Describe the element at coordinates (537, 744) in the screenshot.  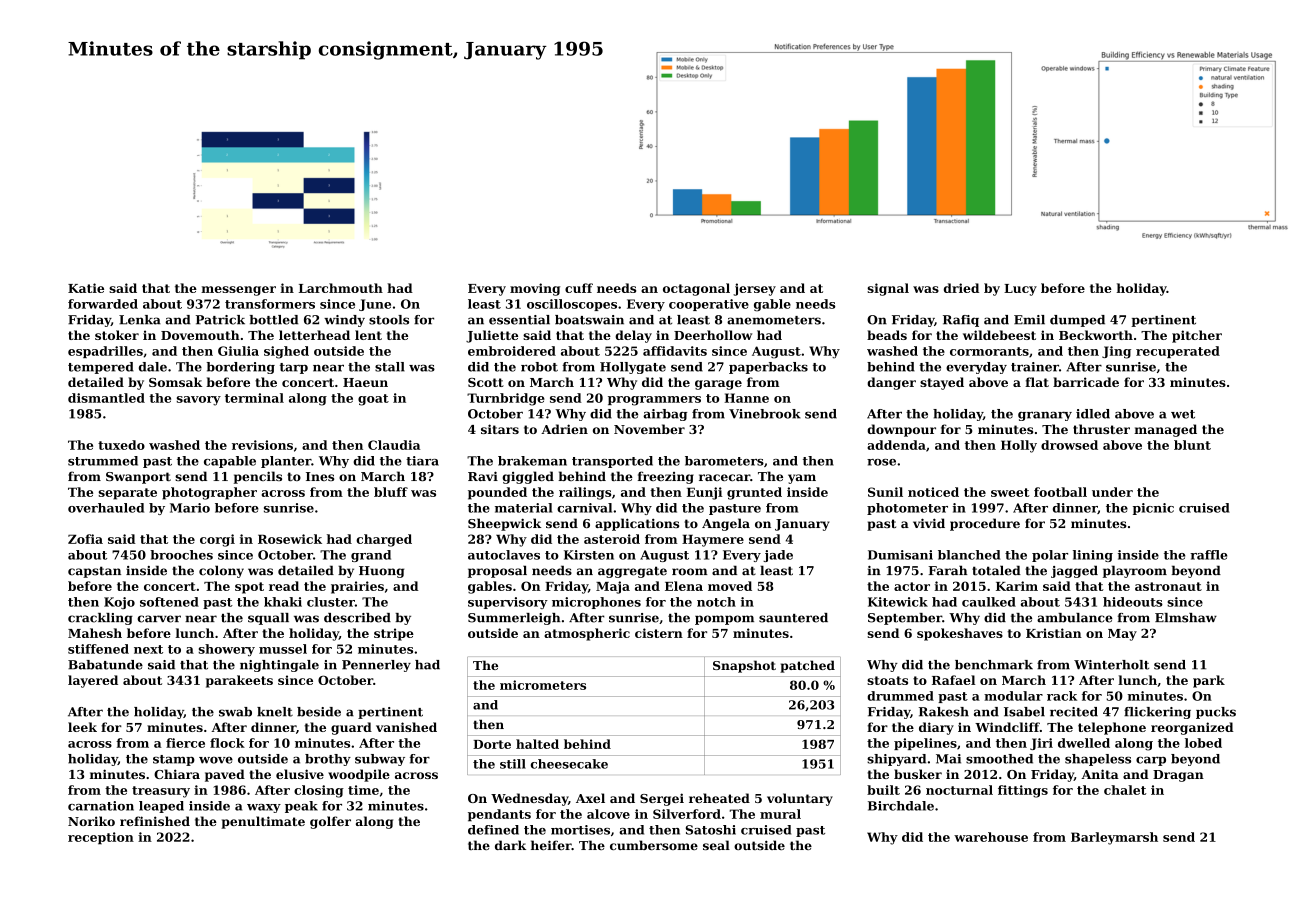
I see `halted` at that location.
